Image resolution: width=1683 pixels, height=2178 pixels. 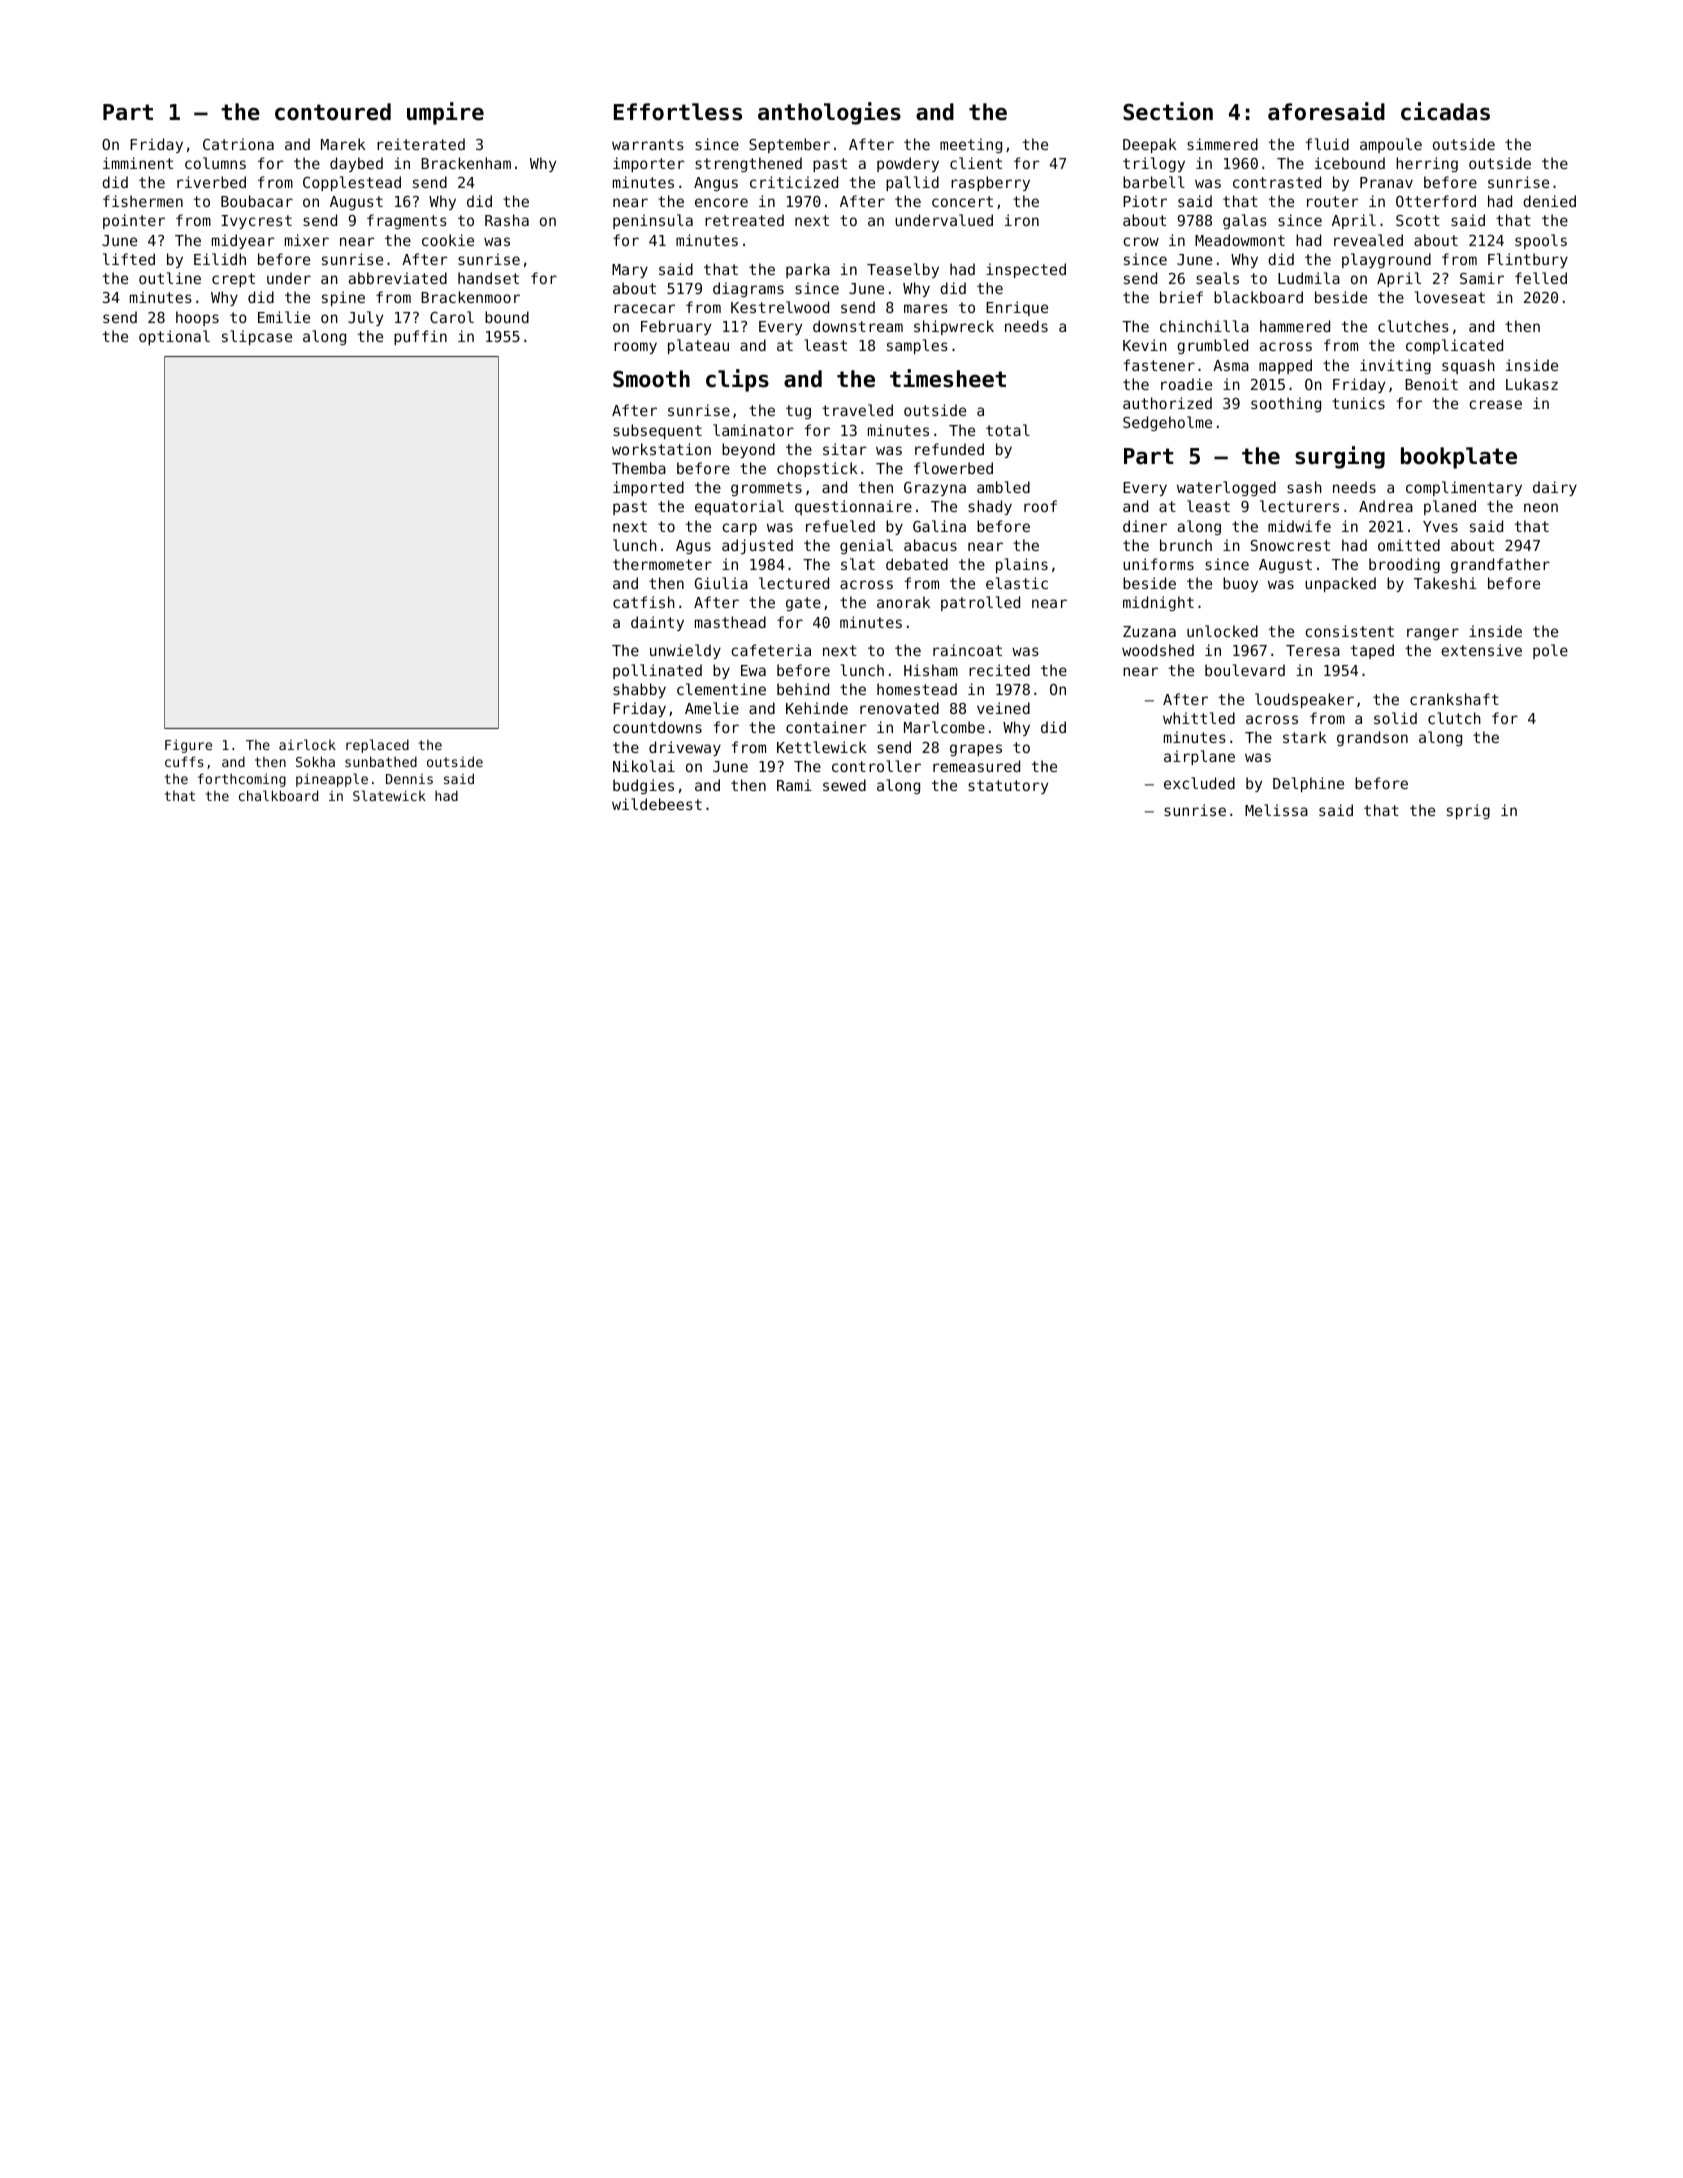 What do you see at coordinates (1309, 278) in the screenshot?
I see `Ludmila` at bounding box center [1309, 278].
